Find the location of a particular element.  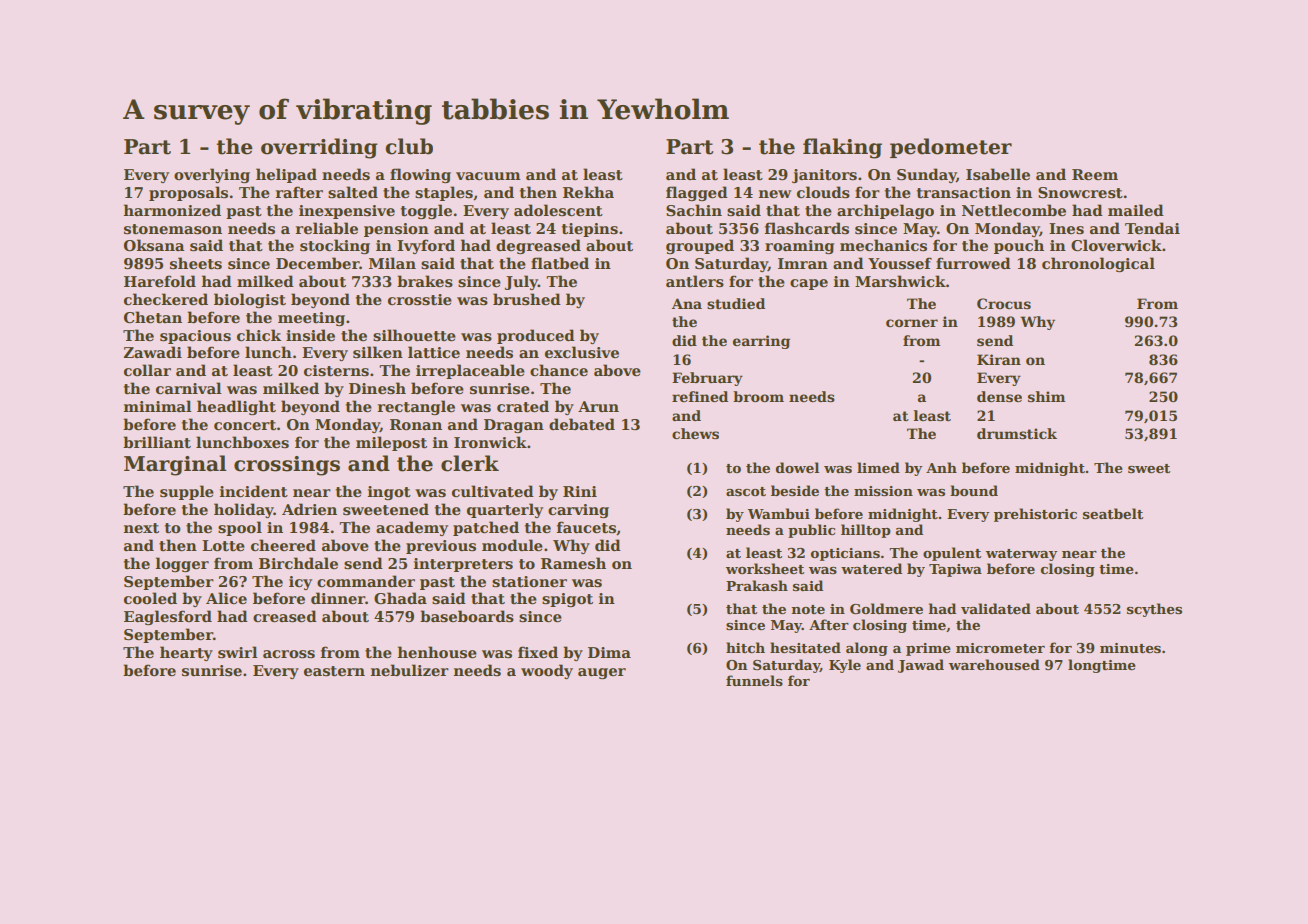

Reem is located at coordinates (1095, 175).
